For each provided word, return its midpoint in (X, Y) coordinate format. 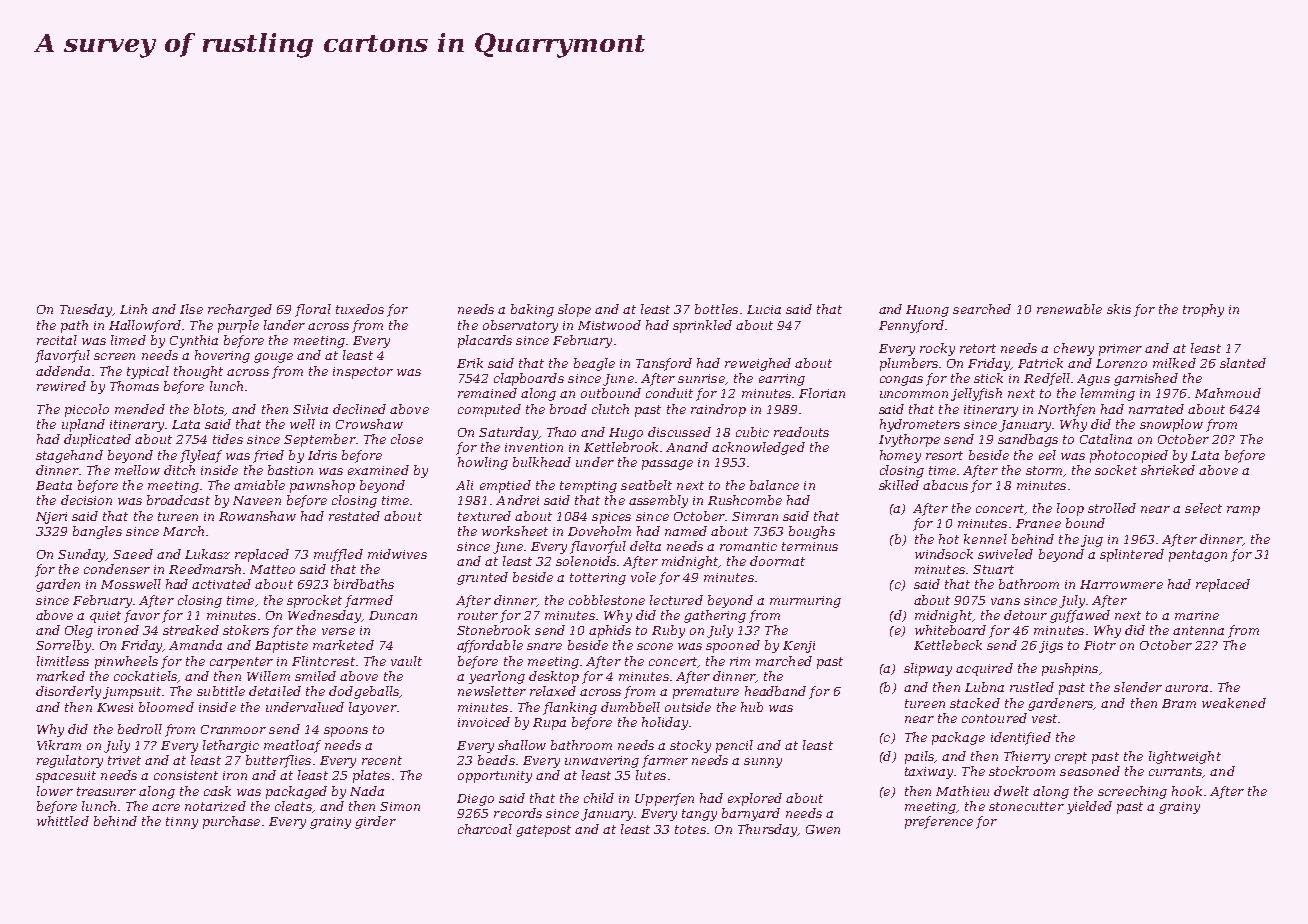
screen (114, 356)
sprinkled (702, 326)
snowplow (1171, 425)
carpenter (241, 663)
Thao (561, 432)
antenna (1198, 630)
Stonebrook (493, 630)
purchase (231, 822)
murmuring (805, 602)
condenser (117, 569)
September (320, 440)
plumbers (909, 364)
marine (1197, 615)
